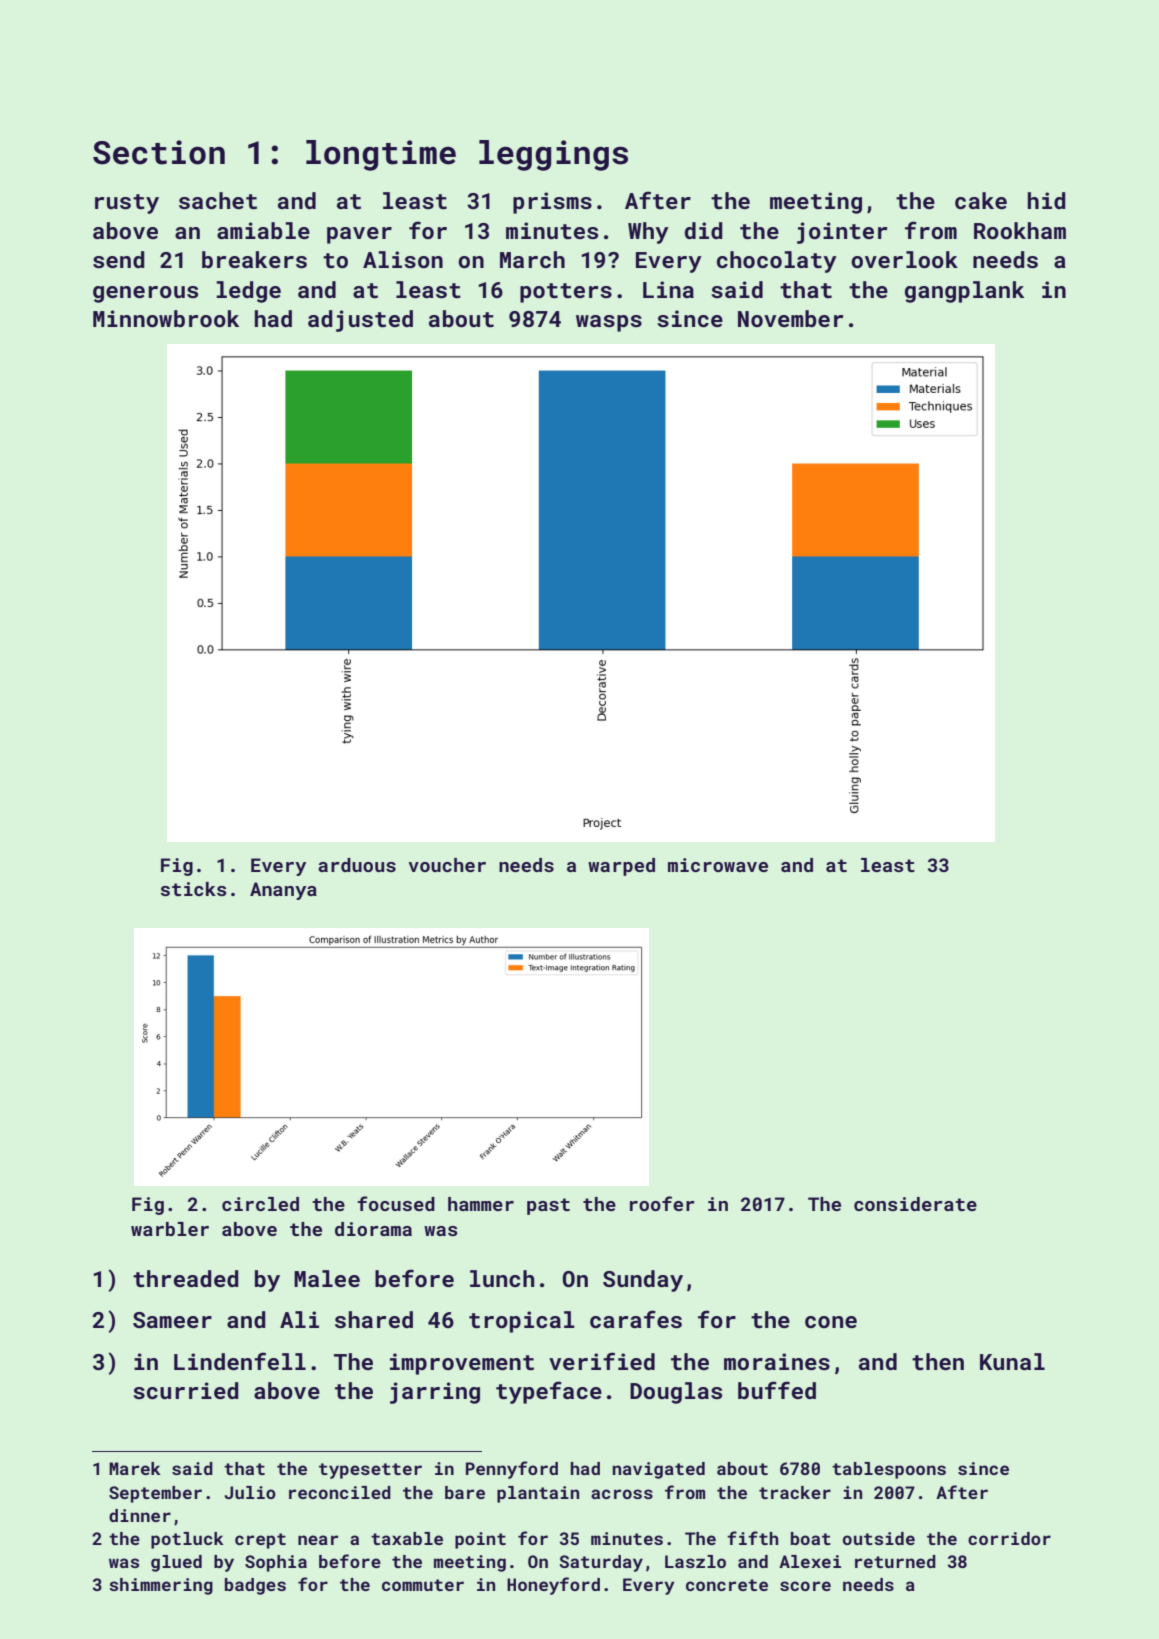 This page has height=1639, width=1159. I want to click on sticks, so click(193, 889).
